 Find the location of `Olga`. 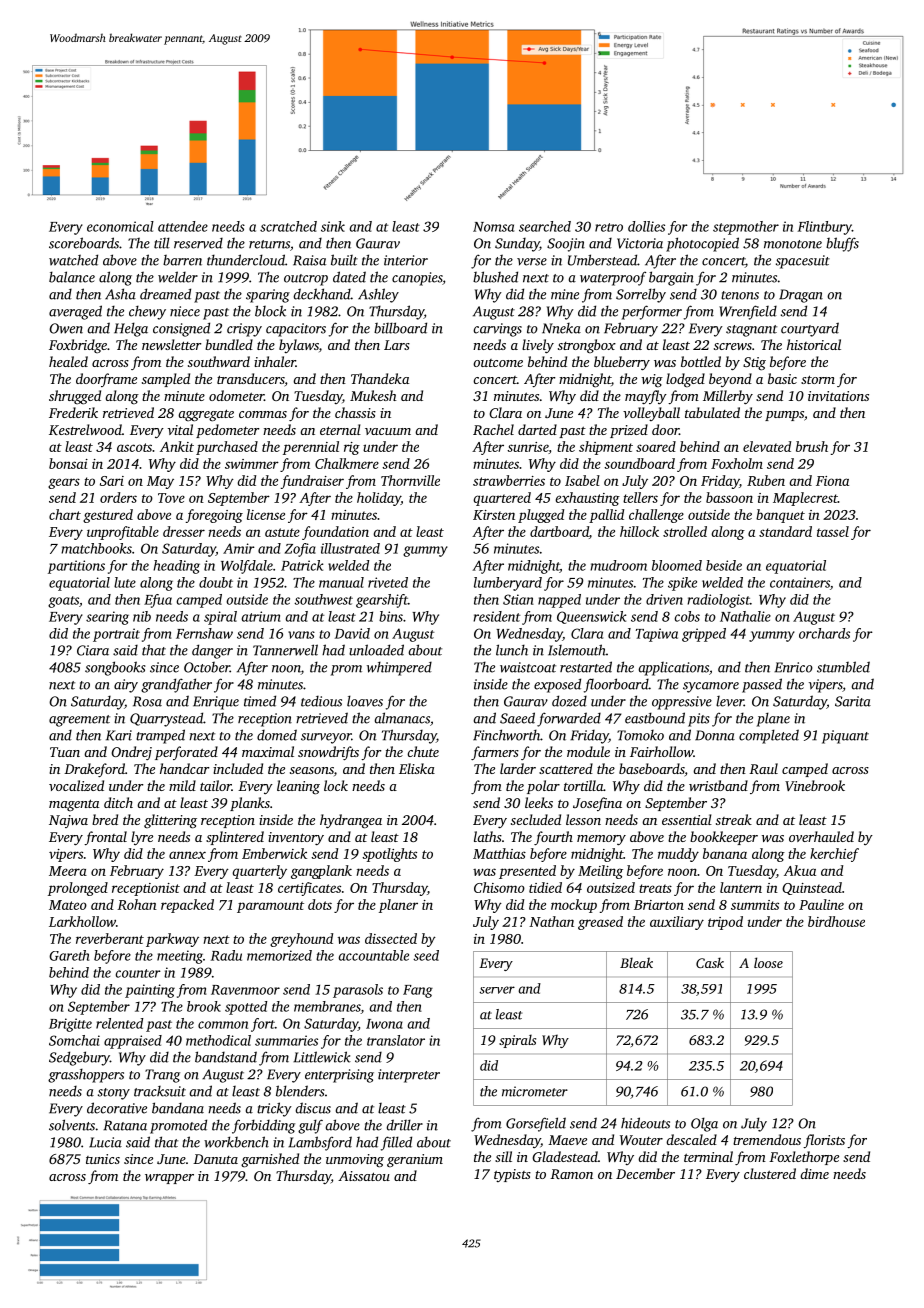

Olga is located at coordinates (704, 1124).
